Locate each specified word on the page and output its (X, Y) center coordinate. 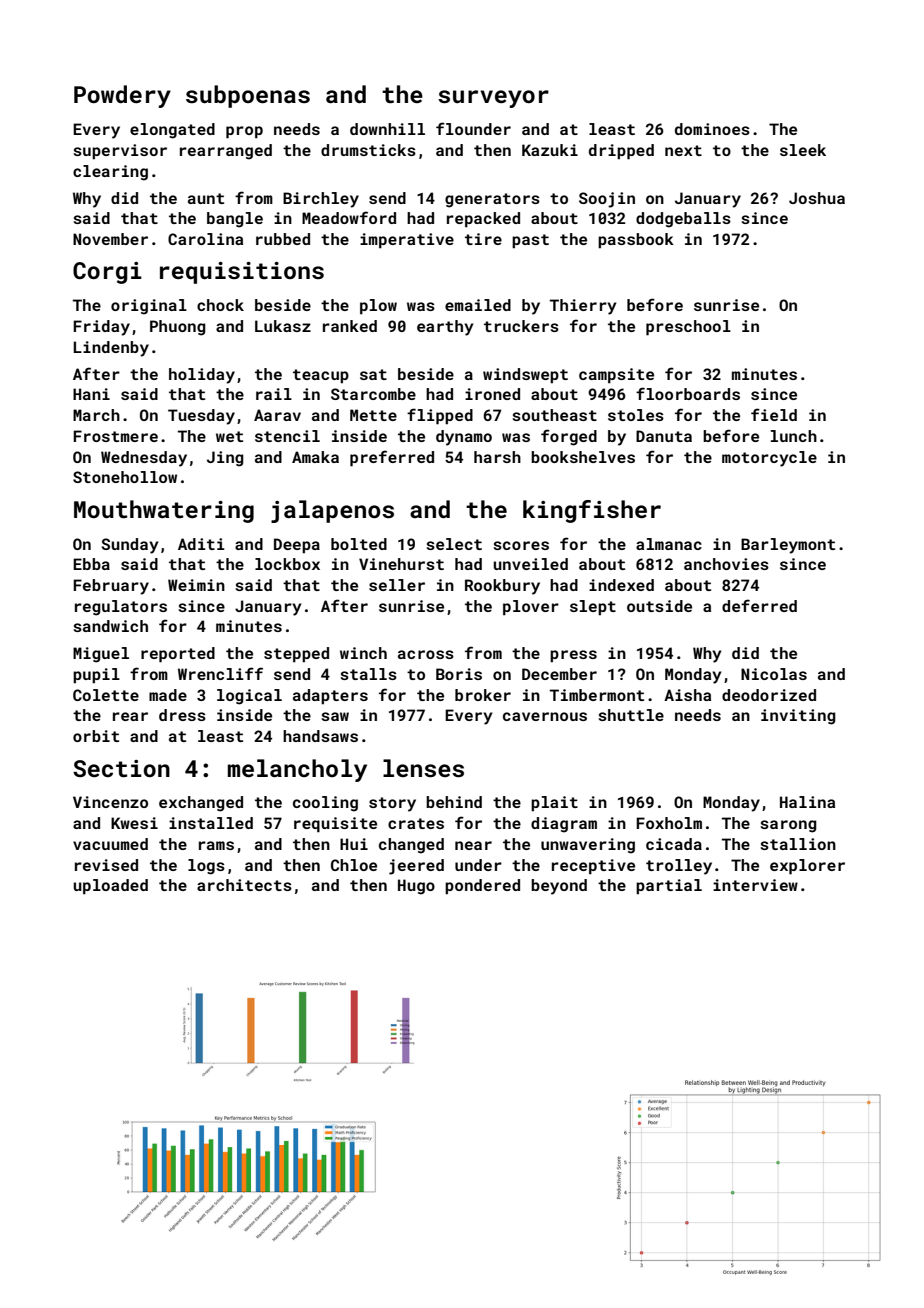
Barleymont (788, 546)
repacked (483, 220)
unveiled (530, 564)
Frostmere (115, 436)
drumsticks (368, 150)
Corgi (107, 273)
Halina (807, 802)
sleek (803, 150)
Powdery (122, 96)
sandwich (110, 626)
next (683, 150)
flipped (440, 416)
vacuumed (110, 844)
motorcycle (769, 459)
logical (249, 697)
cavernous (545, 716)
